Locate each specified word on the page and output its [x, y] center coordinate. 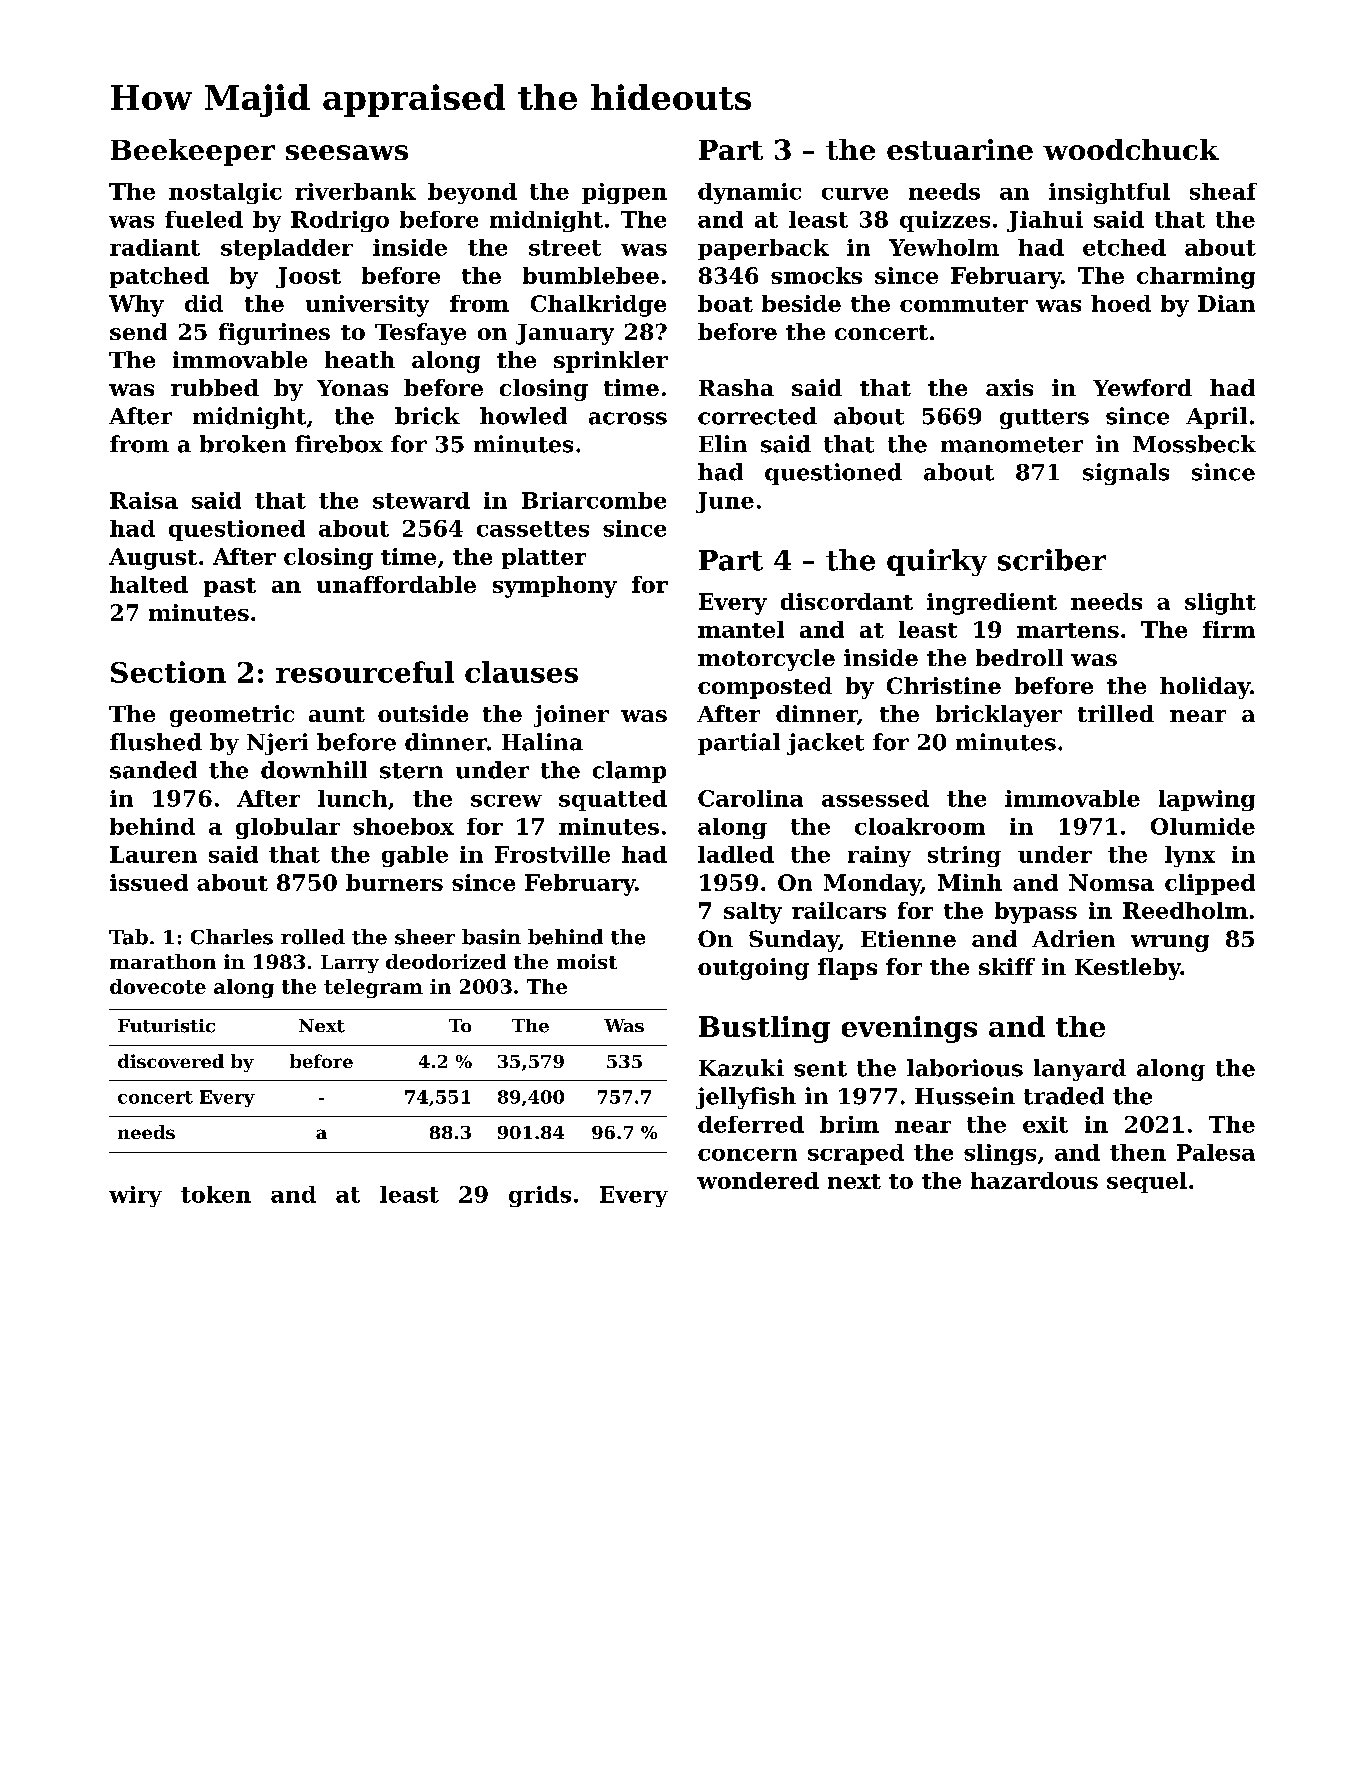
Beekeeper [193, 152]
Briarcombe [594, 500]
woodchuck [1131, 149]
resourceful [365, 672]
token [216, 1194]
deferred [751, 1124]
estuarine [960, 149]
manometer [1012, 445]
